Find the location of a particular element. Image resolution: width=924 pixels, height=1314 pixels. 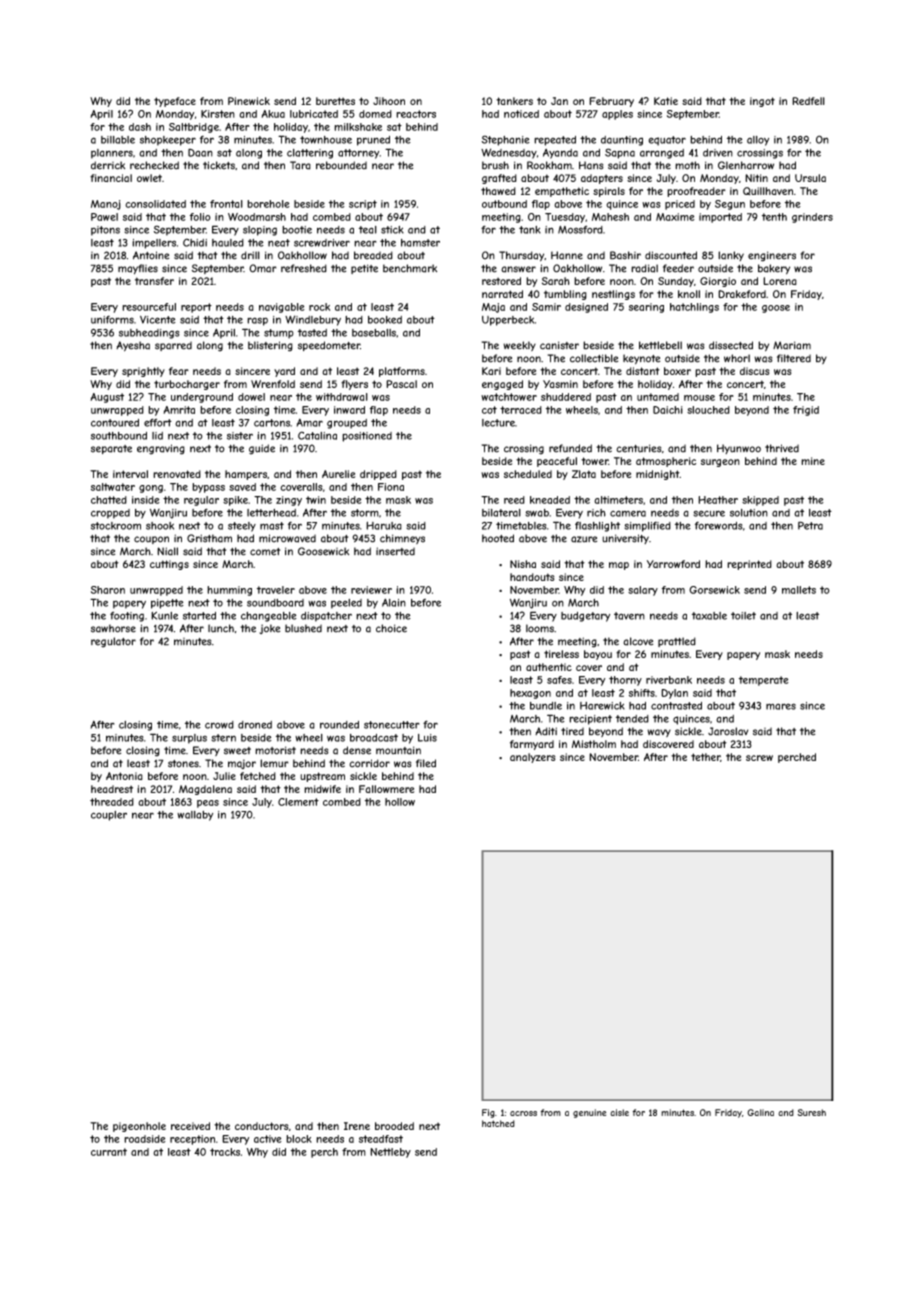

thawed is located at coordinates (498, 191).
